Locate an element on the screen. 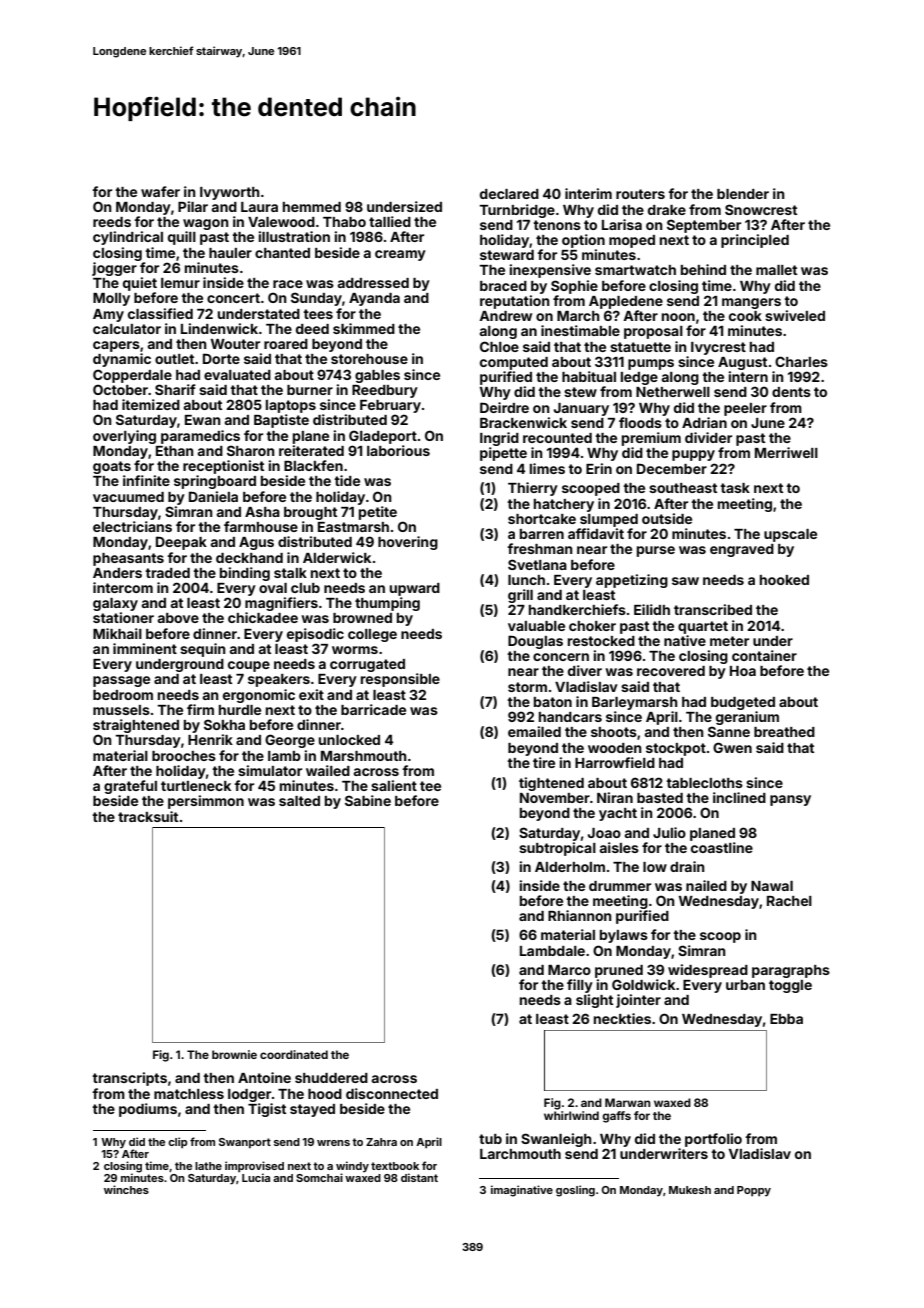  peeler is located at coordinates (745, 409).
